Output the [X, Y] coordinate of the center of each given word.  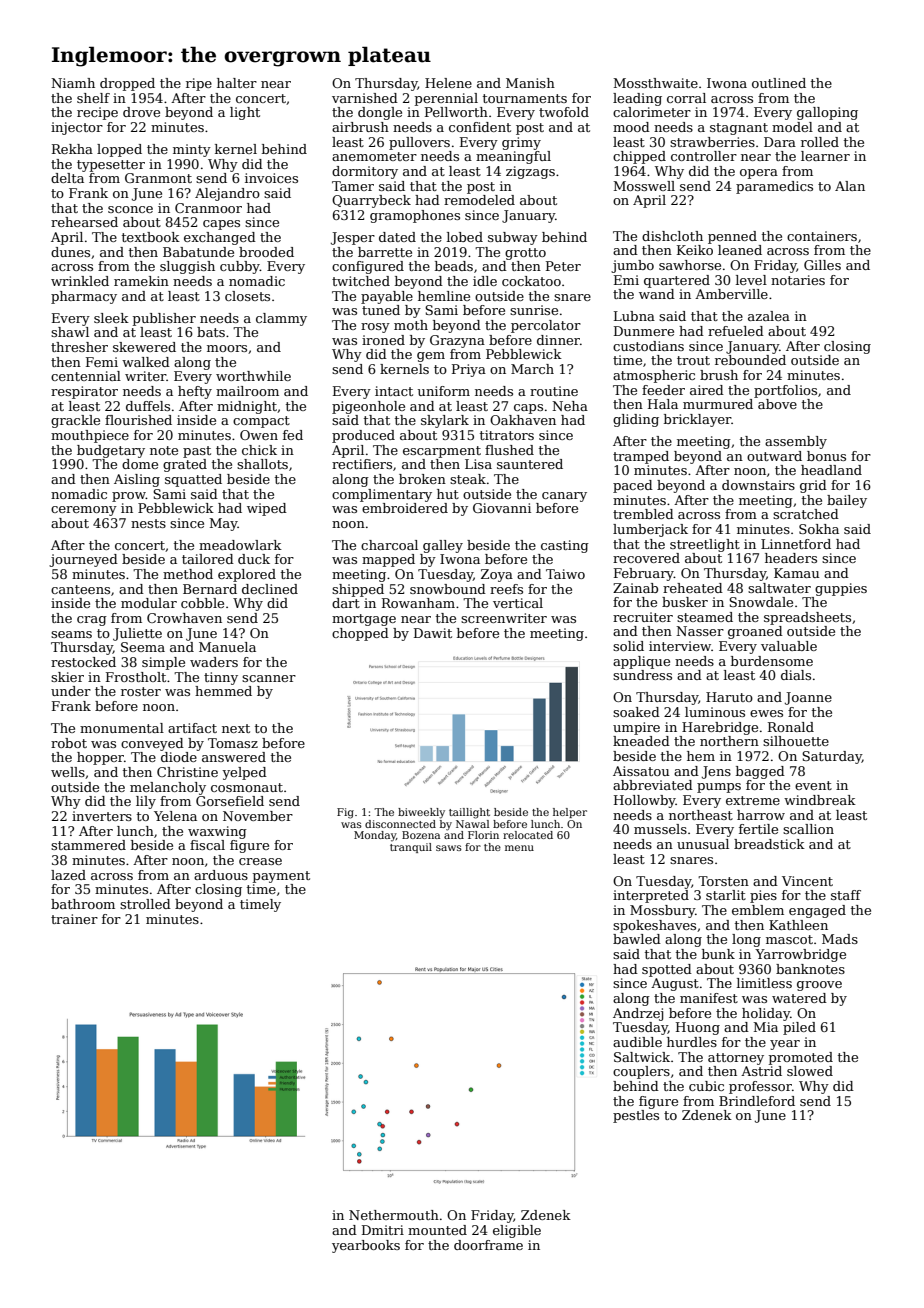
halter [237, 83]
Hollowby [645, 801]
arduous [221, 875]
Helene [448, 83]
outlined [779, 83]
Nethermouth [394, 1215]
